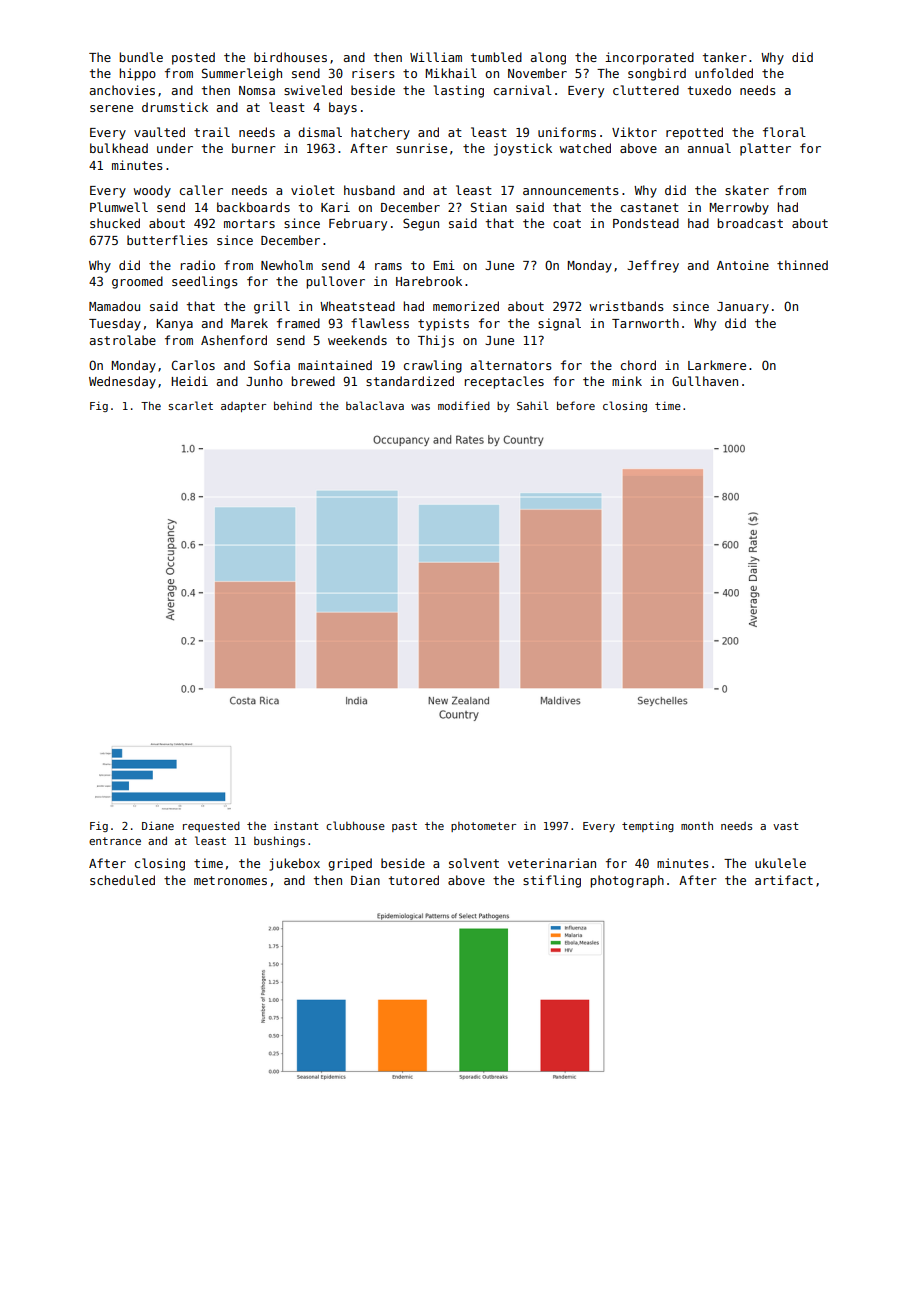  I want to click on anchovies, so click(122, 90).
